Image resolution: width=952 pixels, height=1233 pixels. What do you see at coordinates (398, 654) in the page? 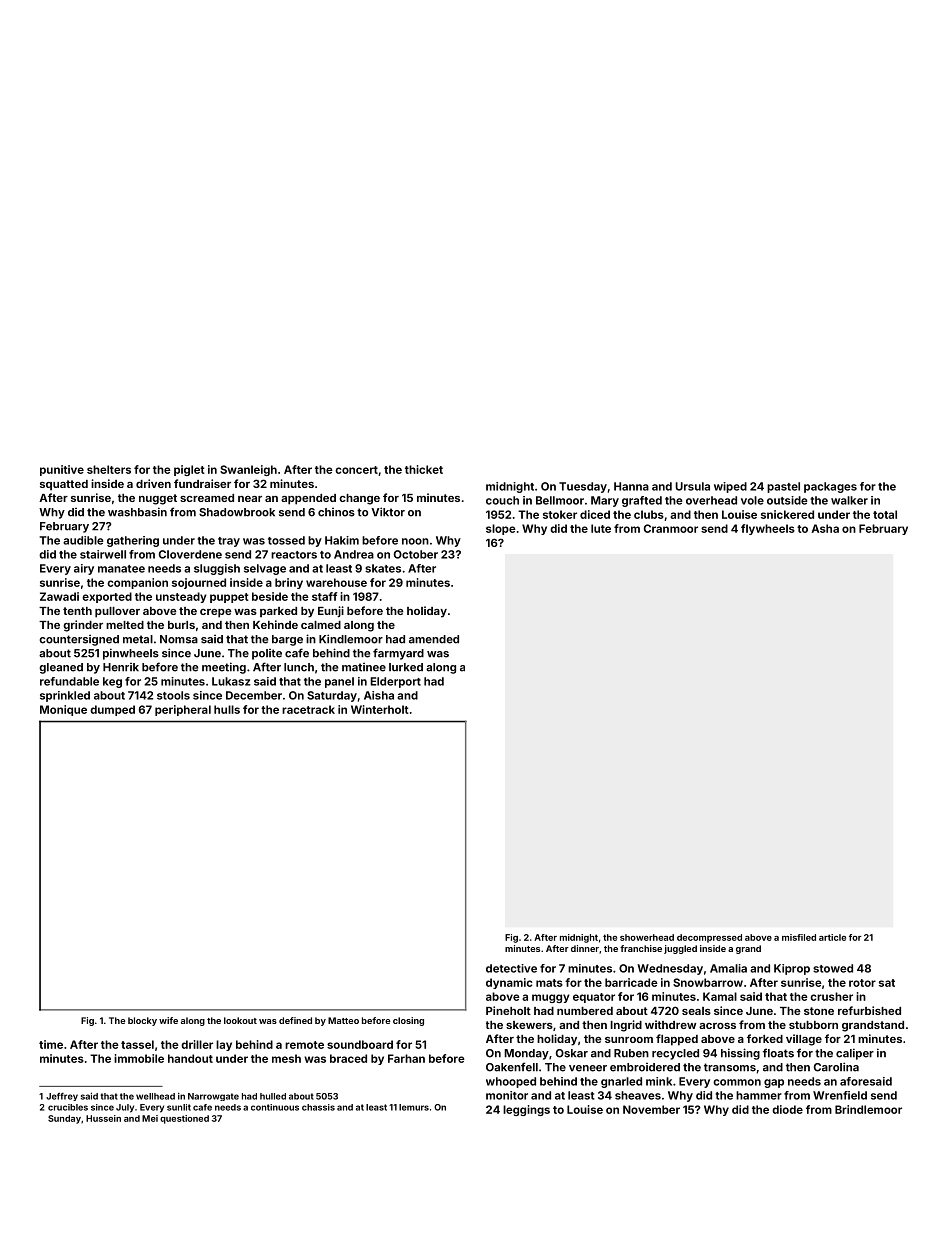
I see `farmyard` at bounding box center [398, 654].
